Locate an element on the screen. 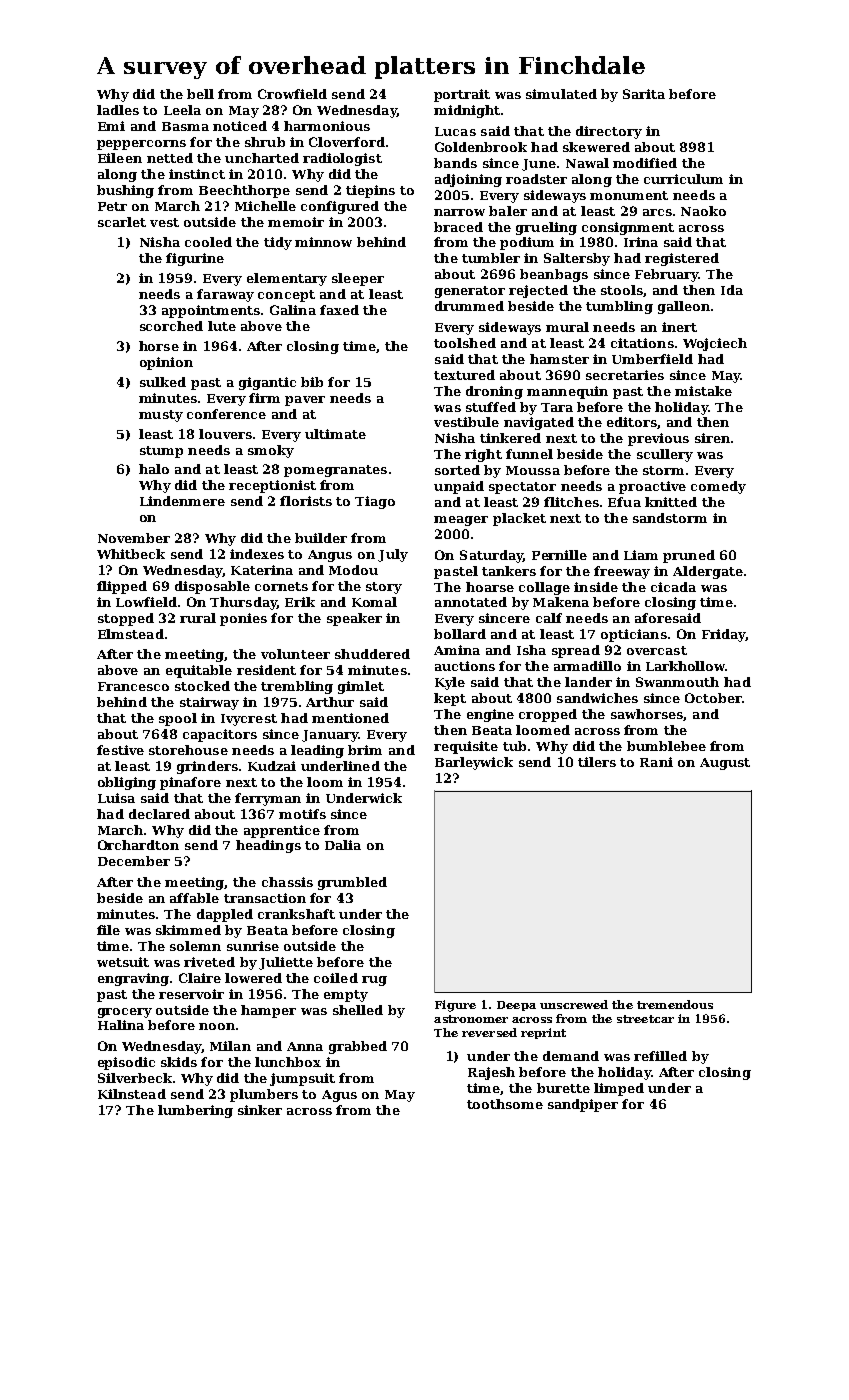  monument is located at coordinates (629, 195).
